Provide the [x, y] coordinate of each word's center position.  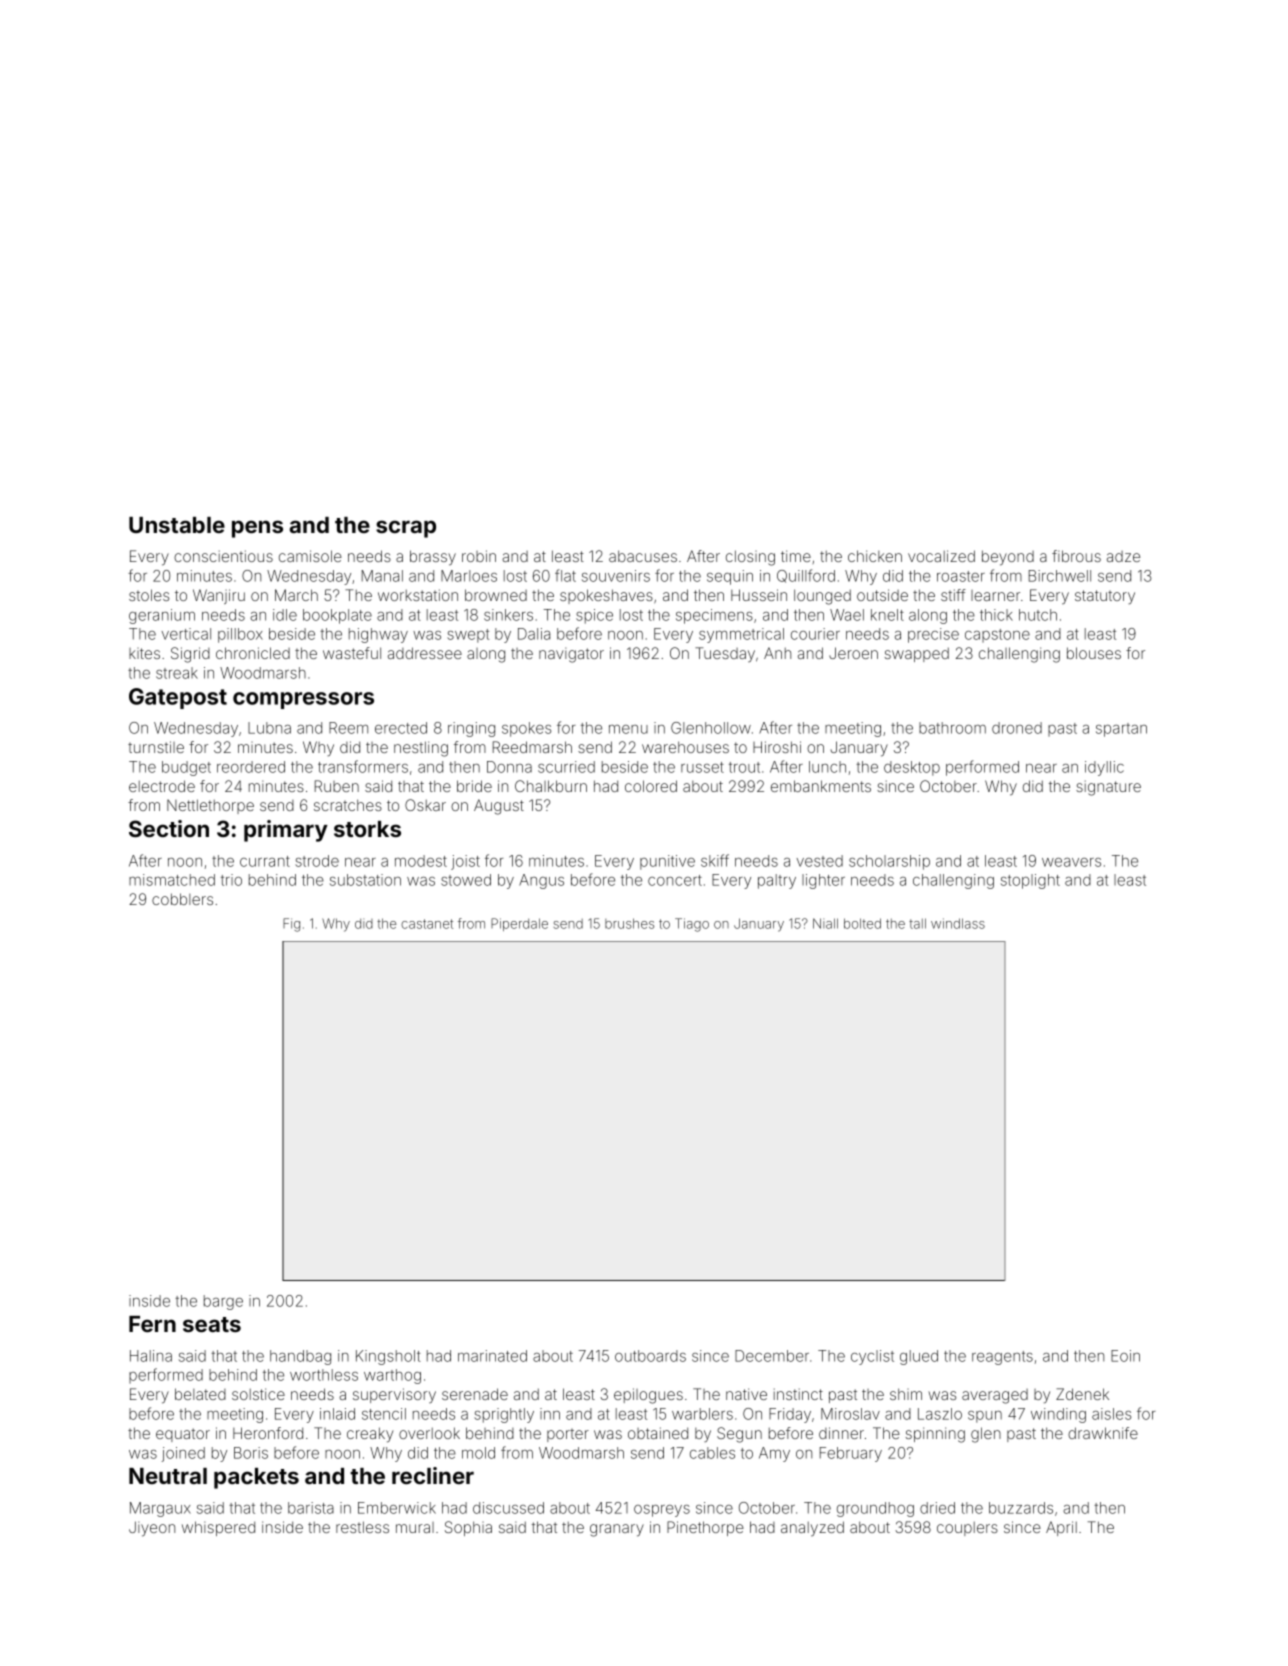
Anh [777, 653]
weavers [1071, 862]
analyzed [812, 1528]
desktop [912, 768]
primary [286, 831]
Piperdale [519, 924]
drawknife [1103, 1433]
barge [223, 1302]
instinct [798, 1394]
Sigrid [190, 655]
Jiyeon [152, 1529]
